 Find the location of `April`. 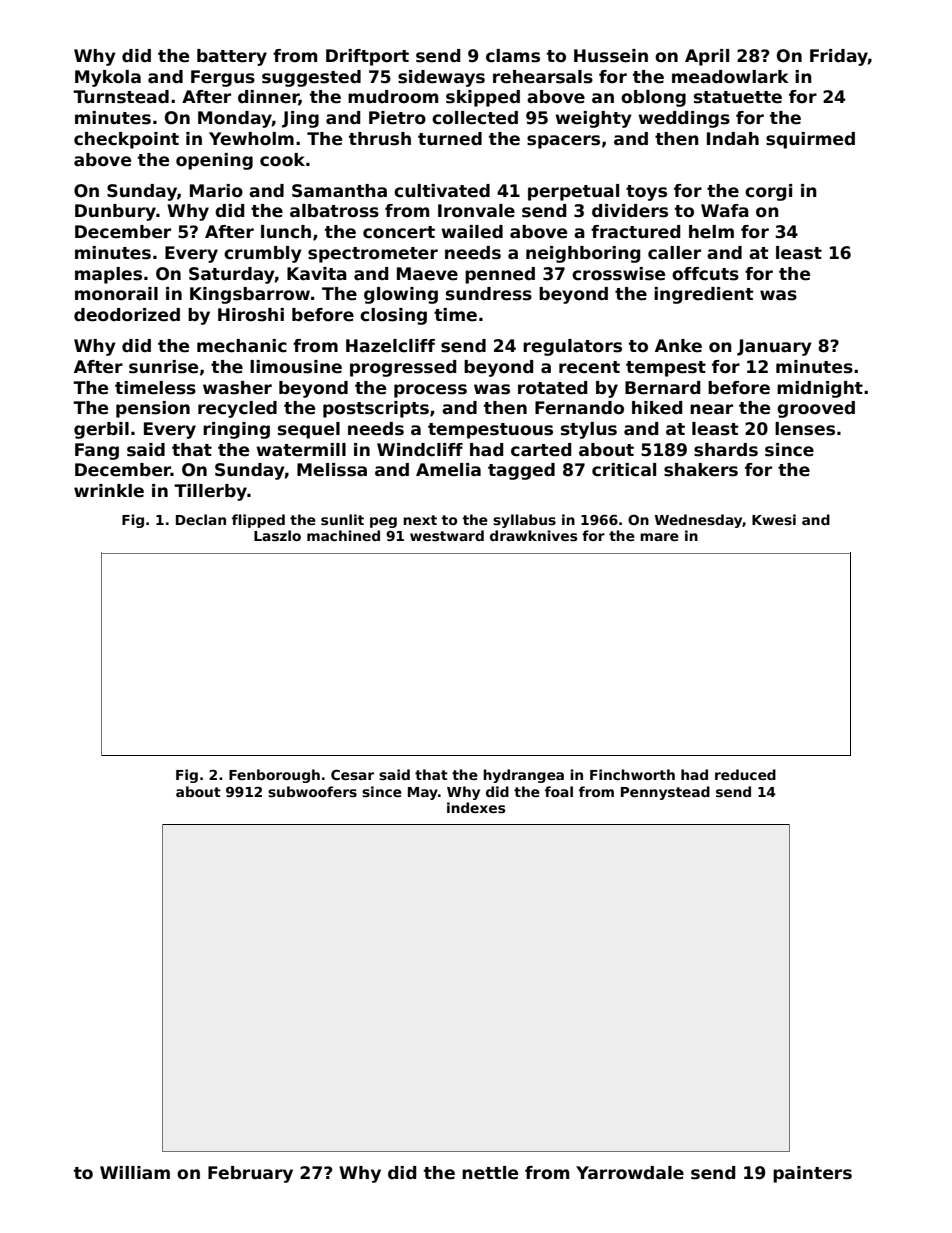

April is located at coordinates (707, 57).
